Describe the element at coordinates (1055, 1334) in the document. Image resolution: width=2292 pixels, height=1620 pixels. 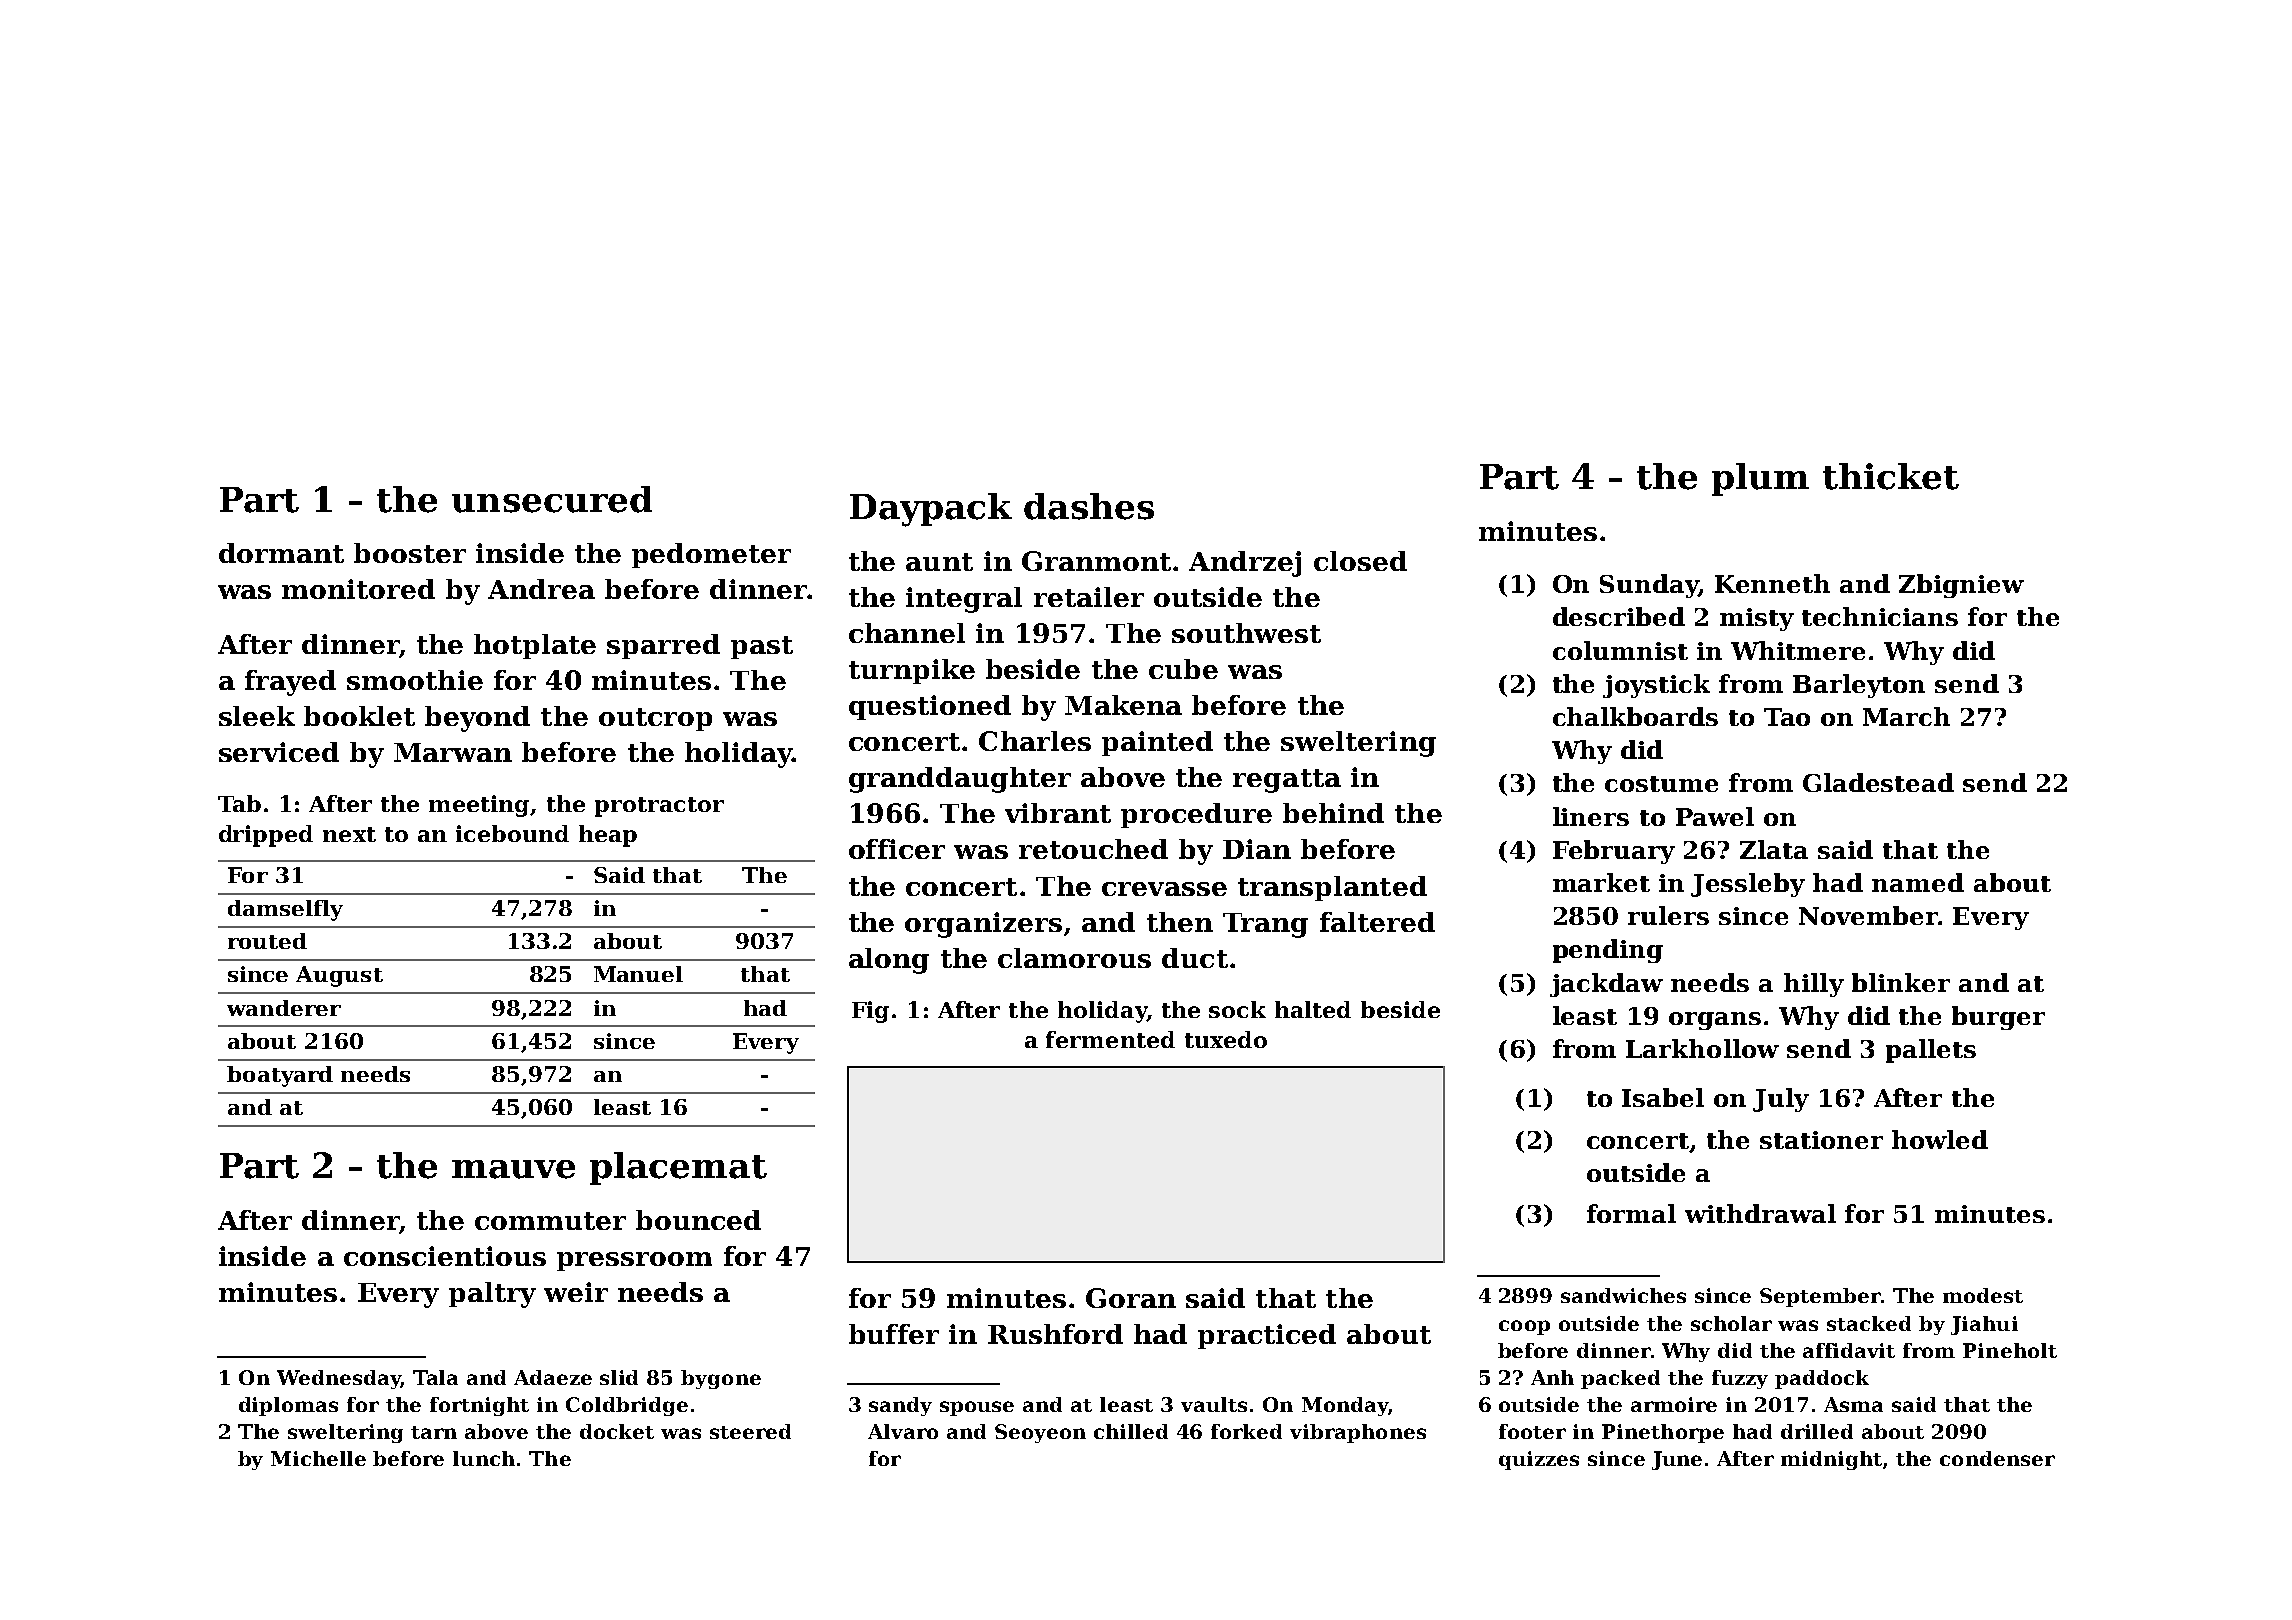
I see `Rushford` at that location.
